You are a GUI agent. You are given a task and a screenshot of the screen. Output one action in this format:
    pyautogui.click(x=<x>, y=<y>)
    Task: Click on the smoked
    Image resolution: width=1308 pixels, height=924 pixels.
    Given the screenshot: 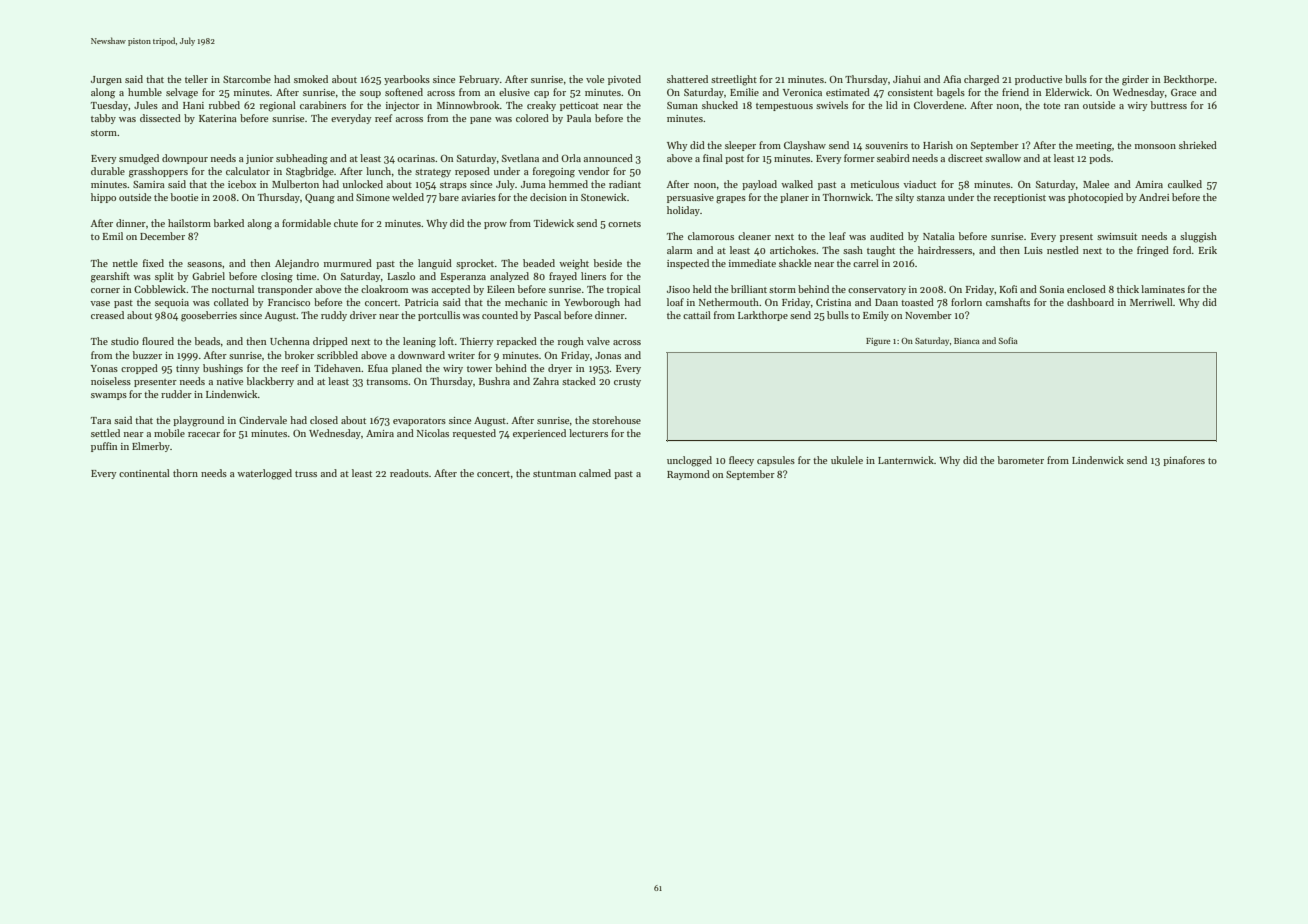 What is the action you would take?
    pyautogui.click(x=311, y=79)
